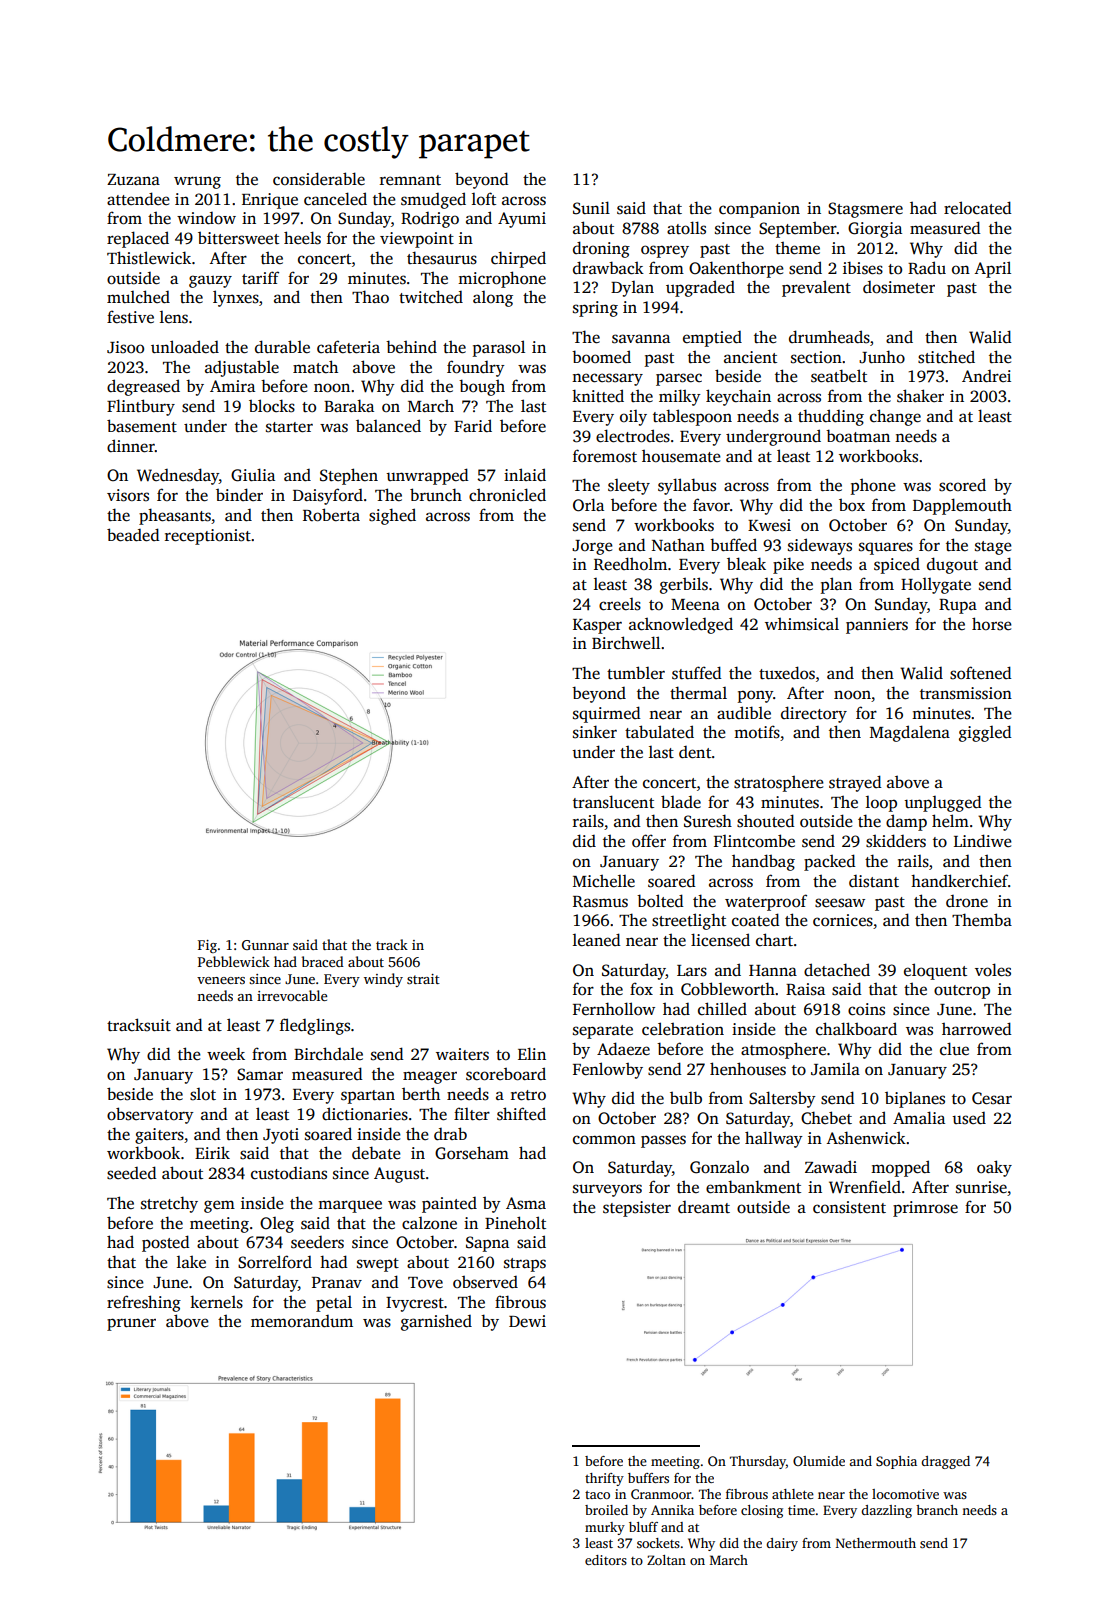  What do you see at coordinates (819, 1461) in the document?
I see `Olumide` at bounding box center [819, 1461].
